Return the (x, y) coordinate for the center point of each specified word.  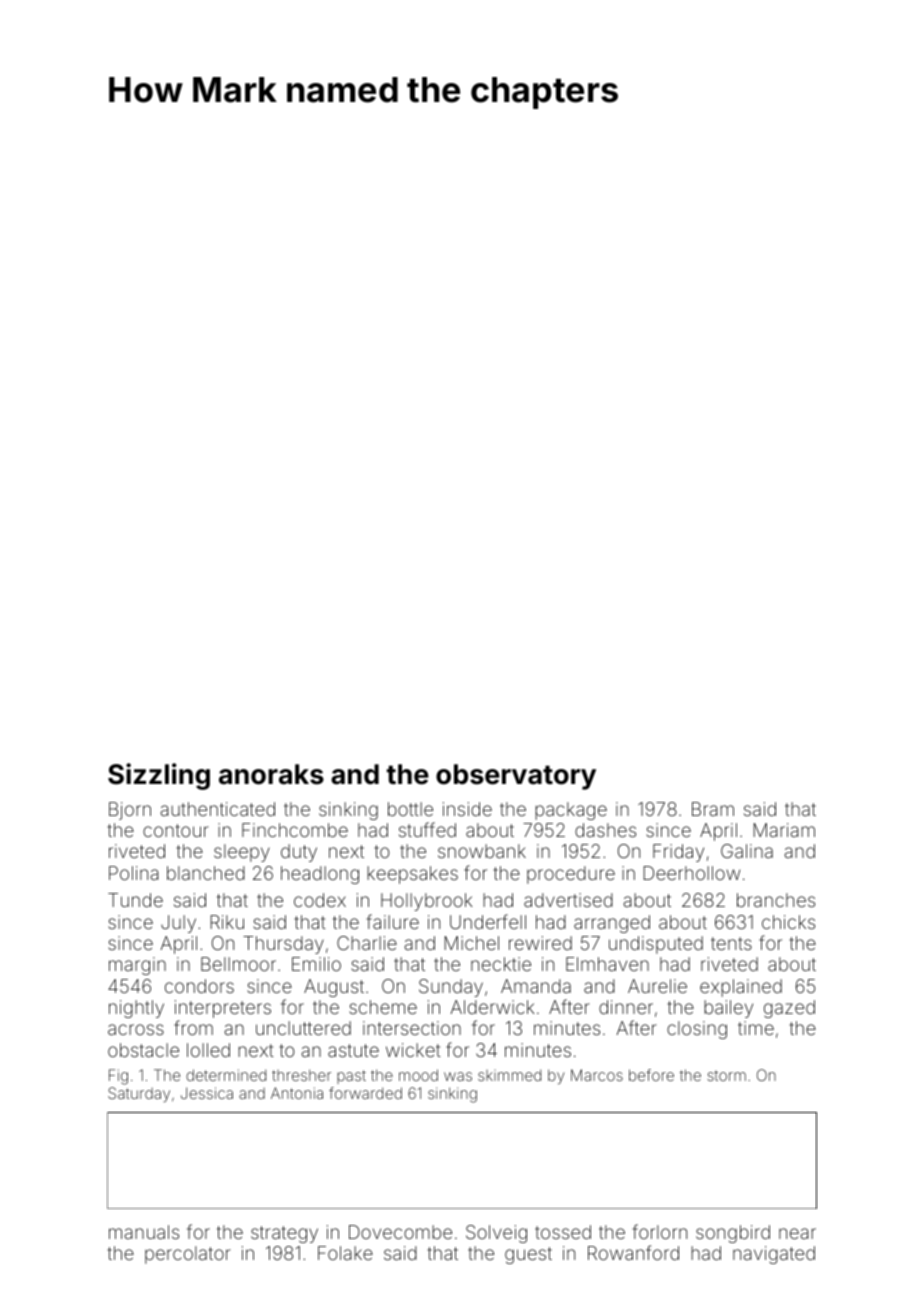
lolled (208, 1050)
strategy (284, 1234)
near (797, 1233)
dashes (605, 830)
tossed (563, 1232)
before (651, 1075)
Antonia (297, 1093)
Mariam (784, 830)
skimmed (509, 1075)
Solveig (496, 1234)
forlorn (660, 1231)
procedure (571, 875)
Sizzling (159, 776)
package (571, 811)
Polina (134, 873)
